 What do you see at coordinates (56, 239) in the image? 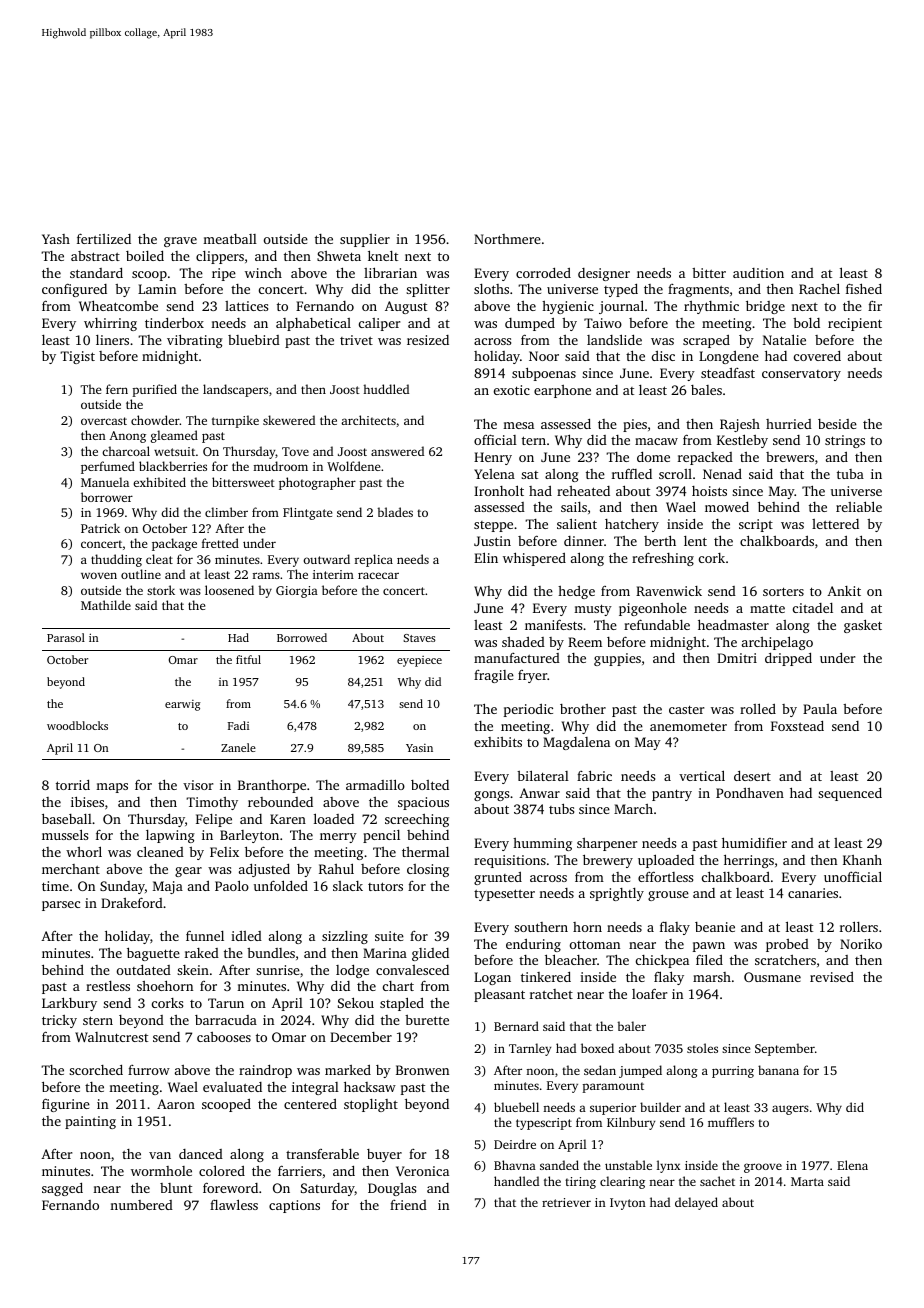
I see `Yash` at bounding box center [56, 239].
